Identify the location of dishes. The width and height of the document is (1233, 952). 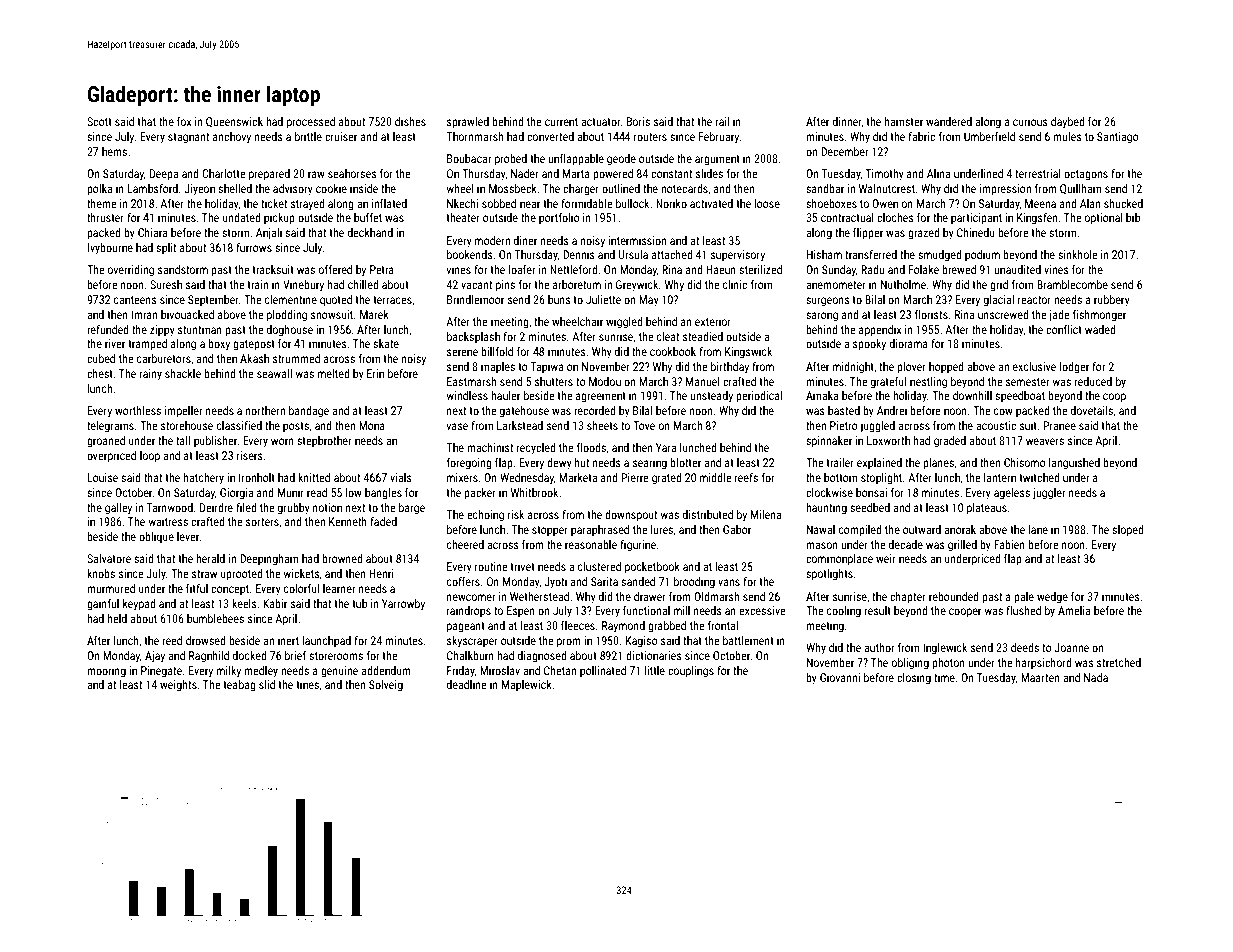
(410, 121).
